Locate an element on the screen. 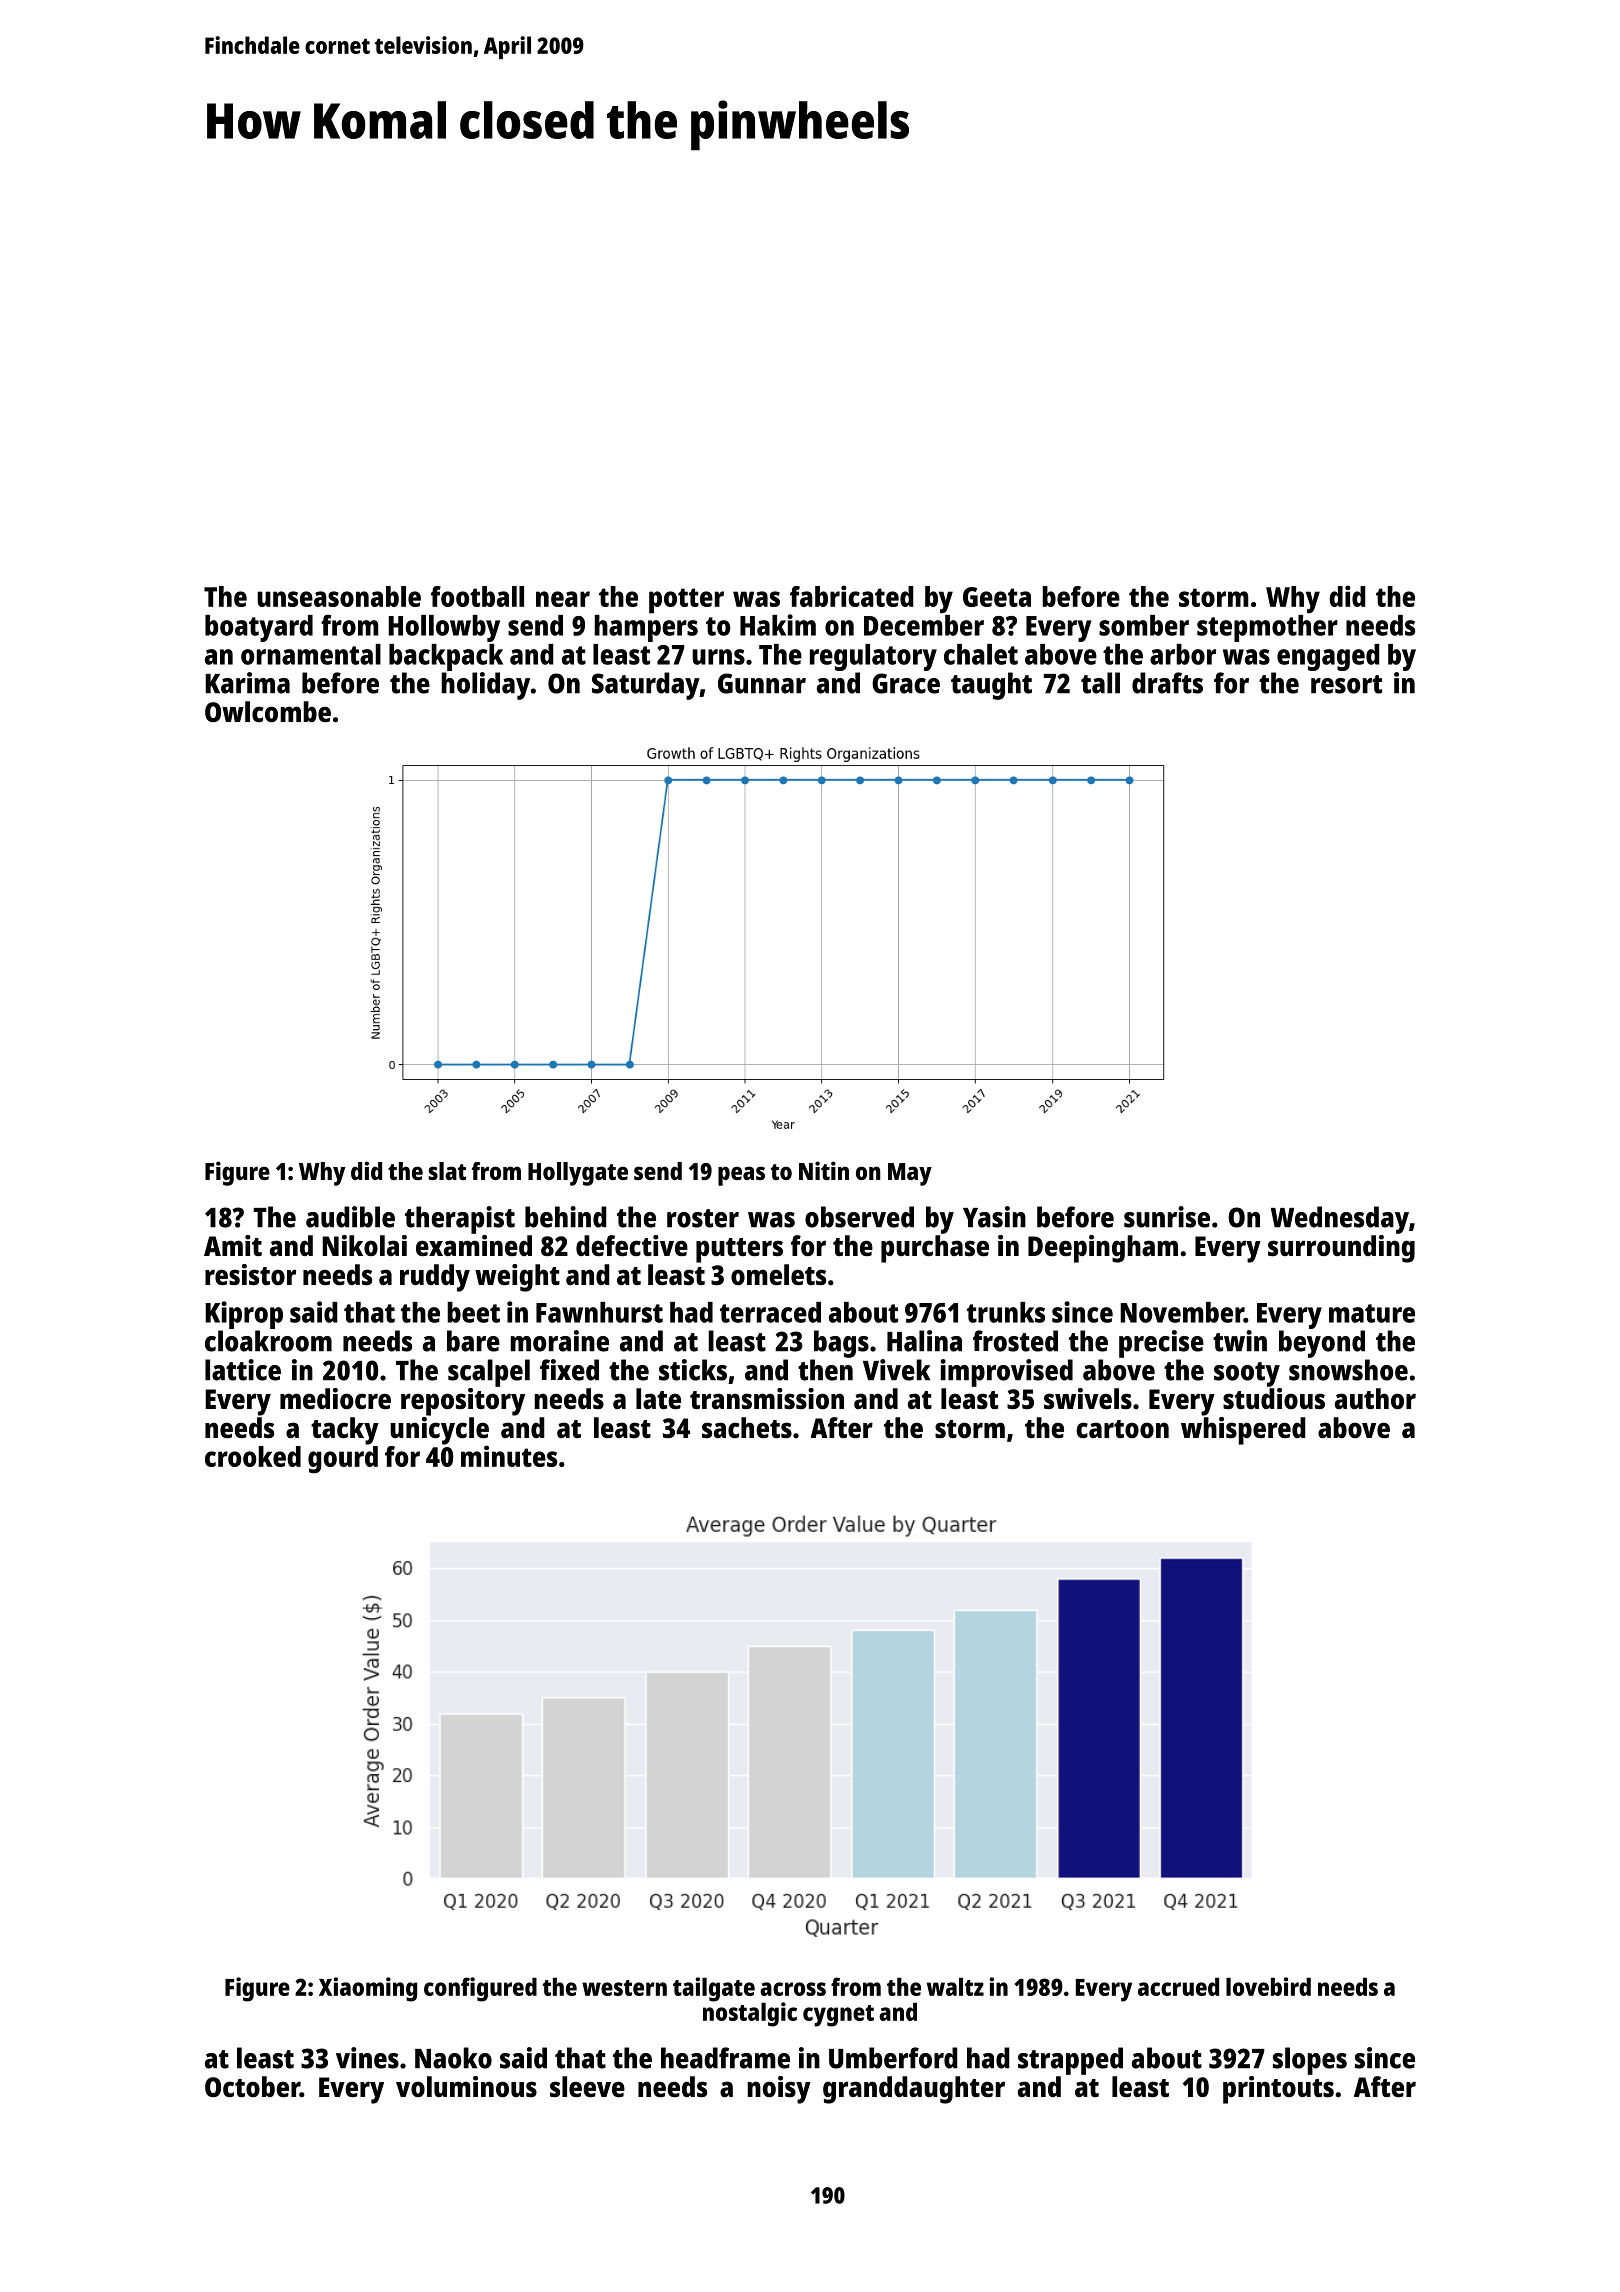  Owlcombe is located at coordinates (268, 712).
